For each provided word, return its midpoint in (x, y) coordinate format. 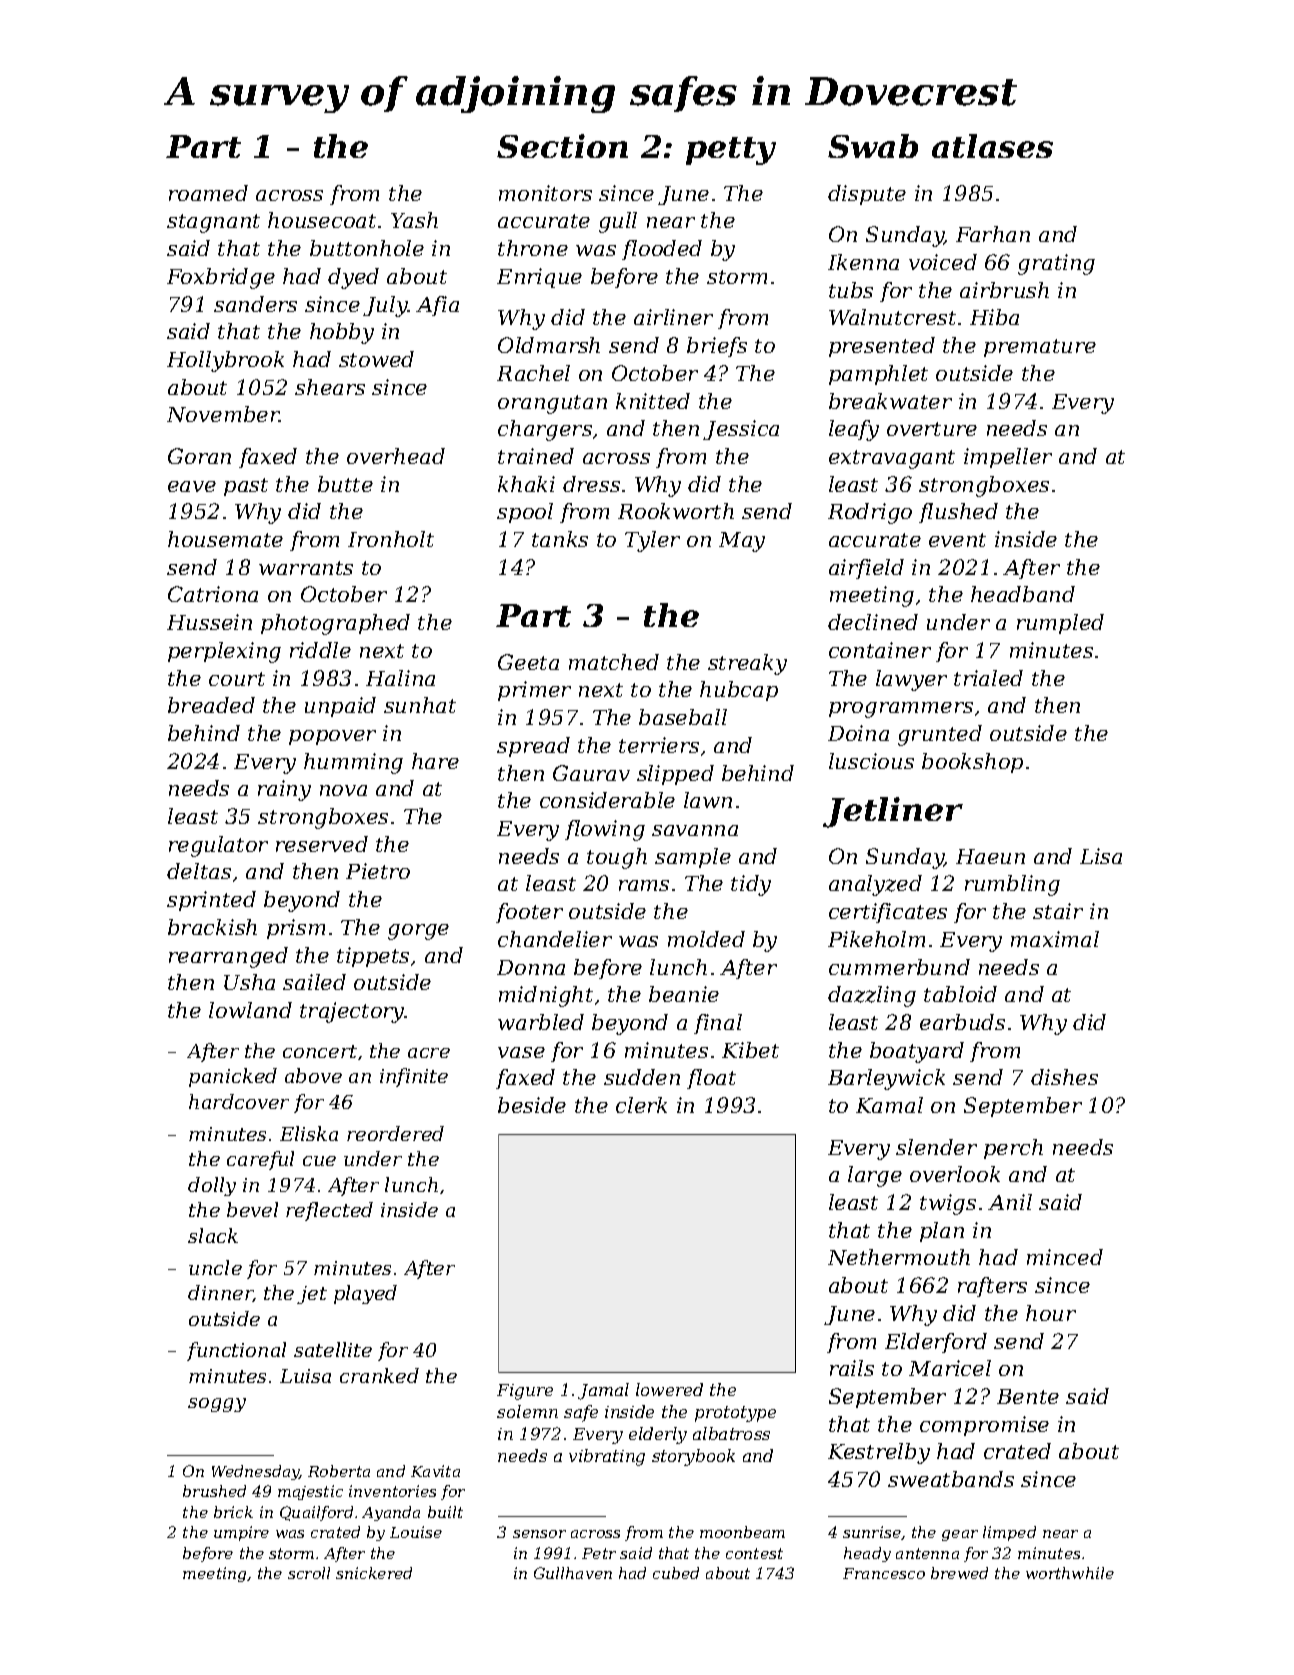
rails (852, 1368)
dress (591, 484)
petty (731, 151)
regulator (218, 846)
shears (330, 387)
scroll (309, 1573)
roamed (208, 193)
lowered (669, 1389)
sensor (539, 1534)
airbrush (1004, 290)
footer (529, 913)
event (957, 540)
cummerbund (899, 967)
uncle (215, 1267)
